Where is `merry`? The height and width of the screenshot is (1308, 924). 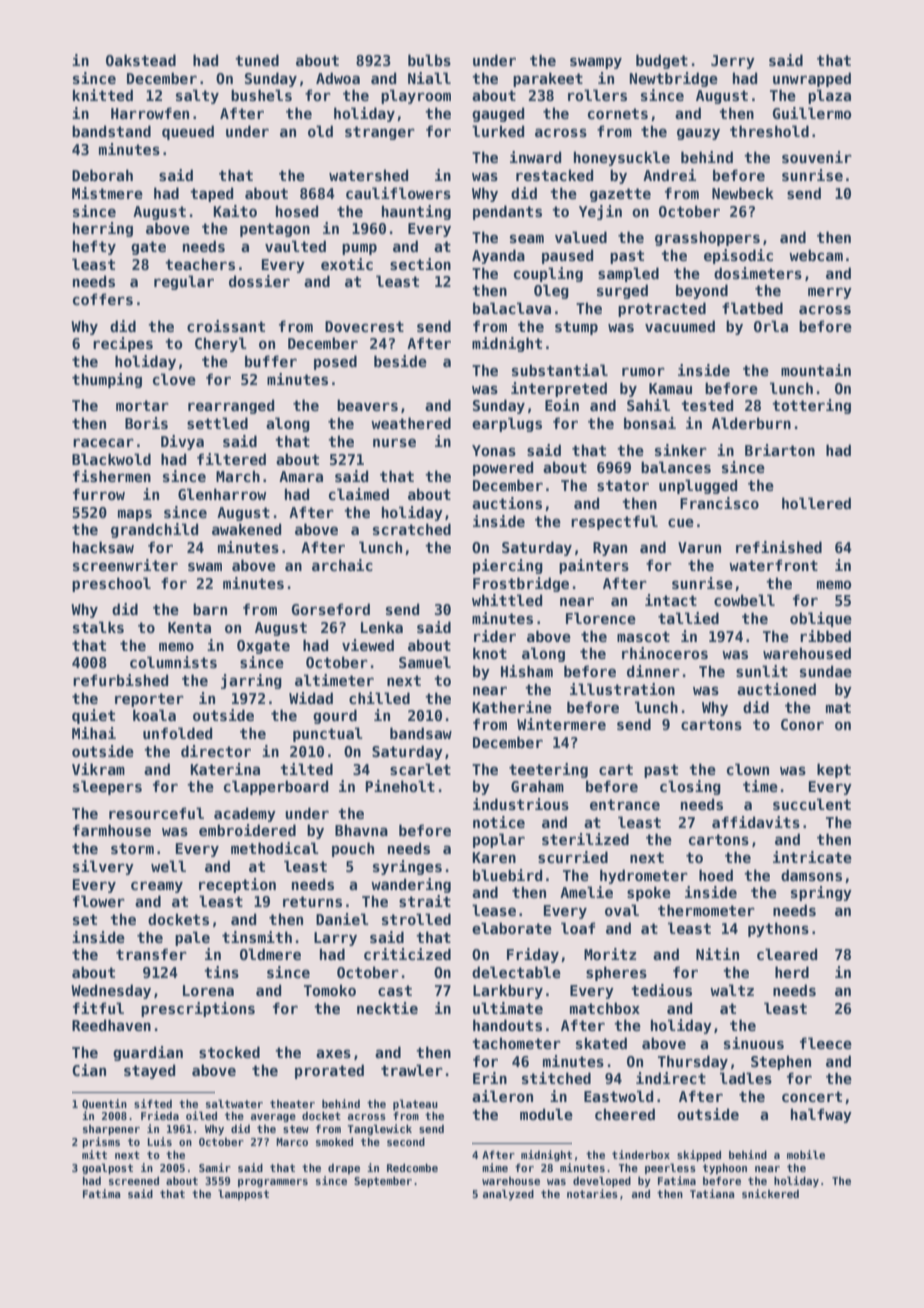
merry is located at coordinates (830, 293).
